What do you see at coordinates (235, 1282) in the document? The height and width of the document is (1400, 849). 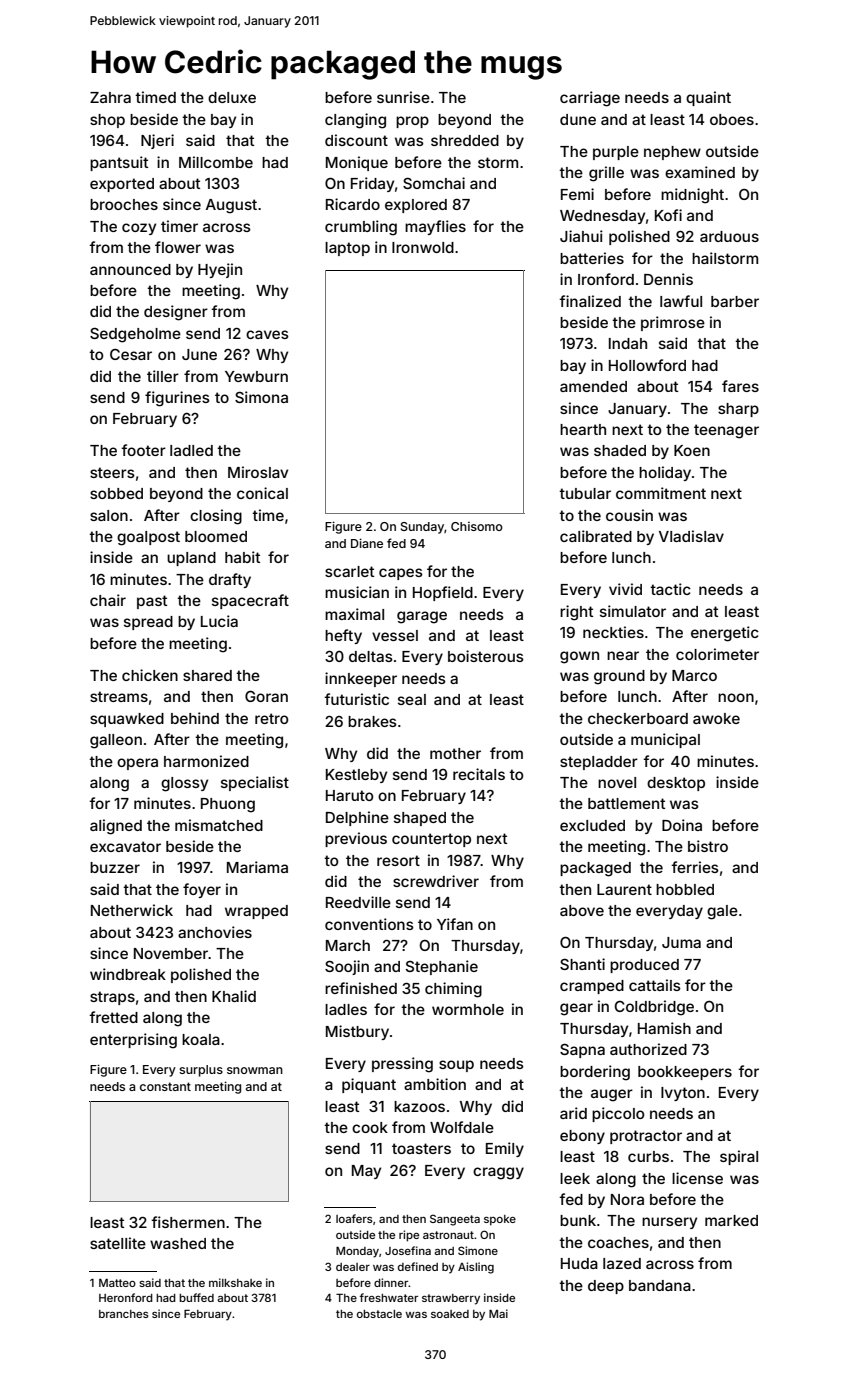 I see `milkshake` at bounding box center [235, 1282].
